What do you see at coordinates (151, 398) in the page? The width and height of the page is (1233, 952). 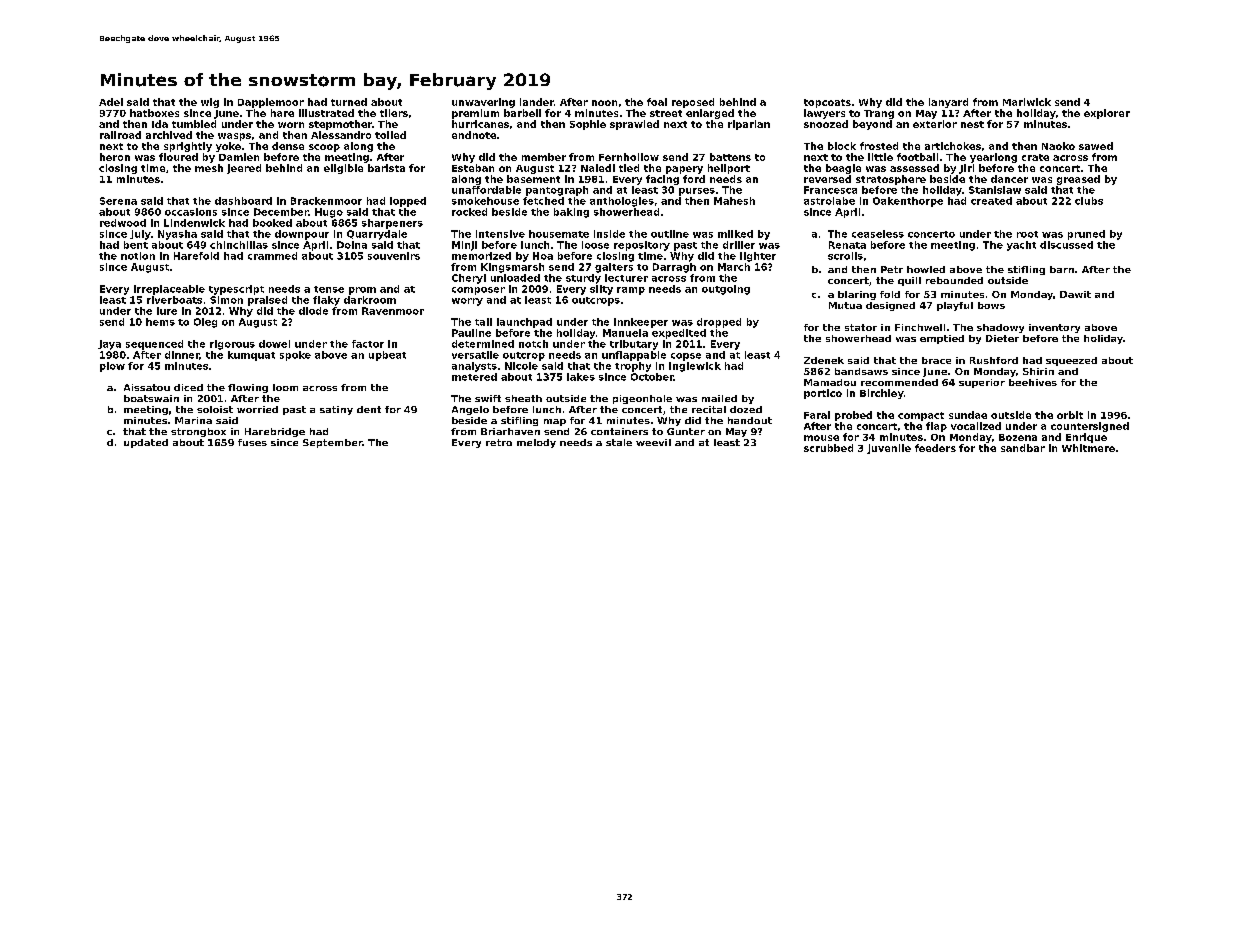 I see `boatswain` at bounding box center [151, 398].
